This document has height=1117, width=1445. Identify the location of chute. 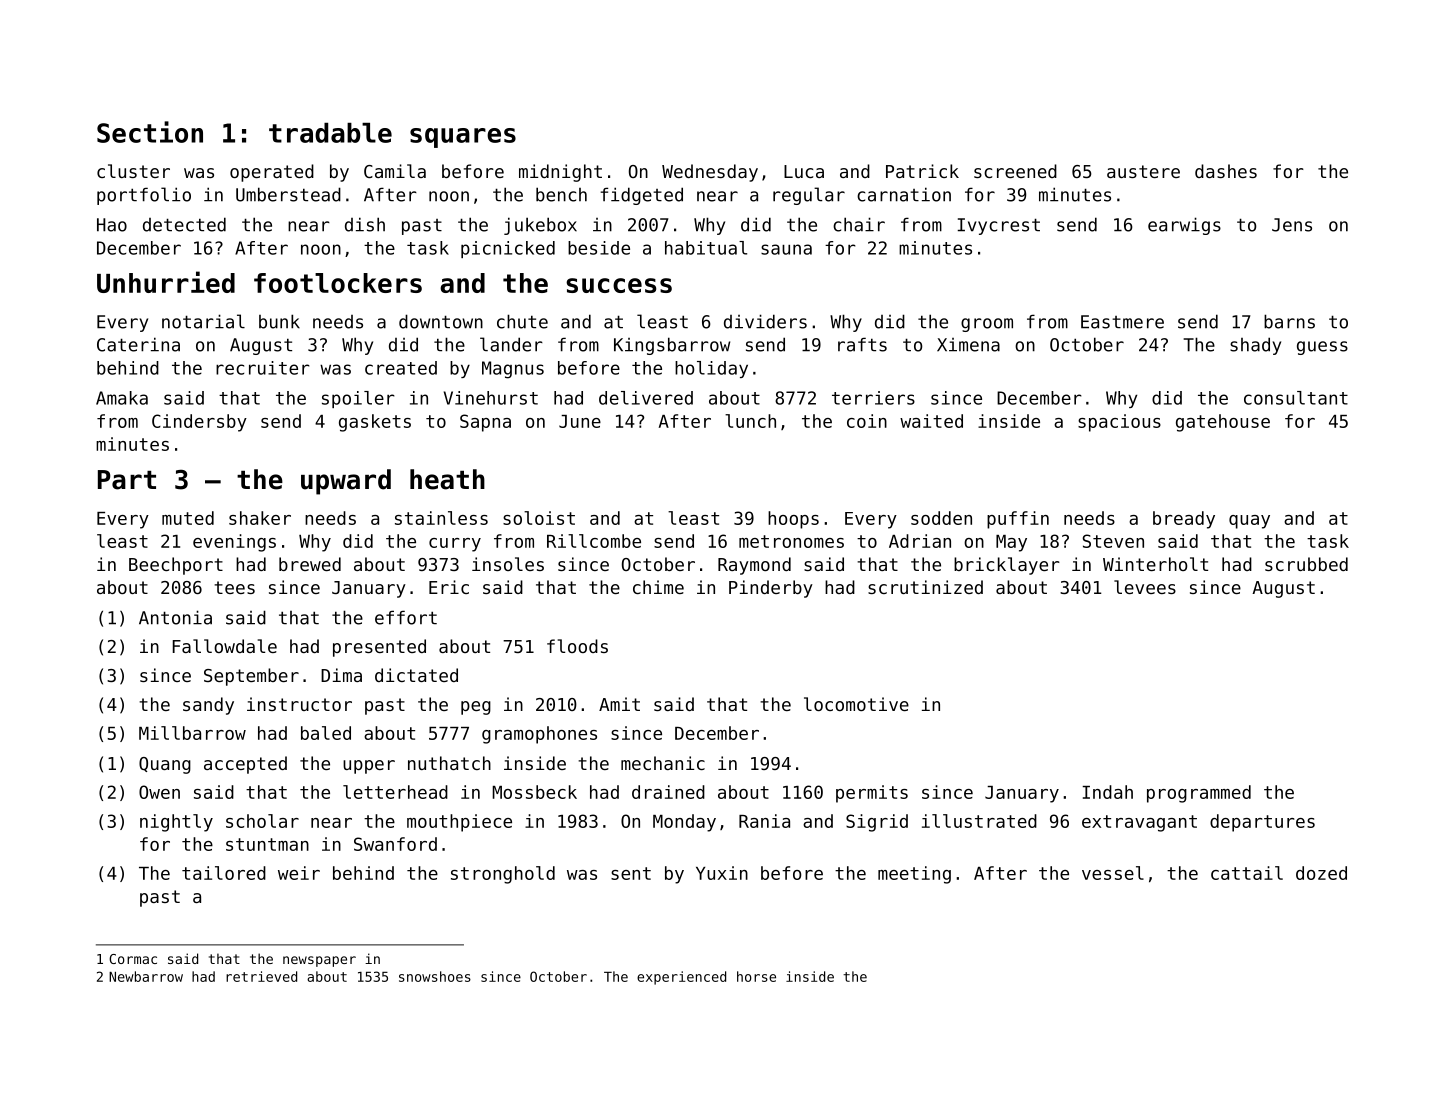
(522, 321).
